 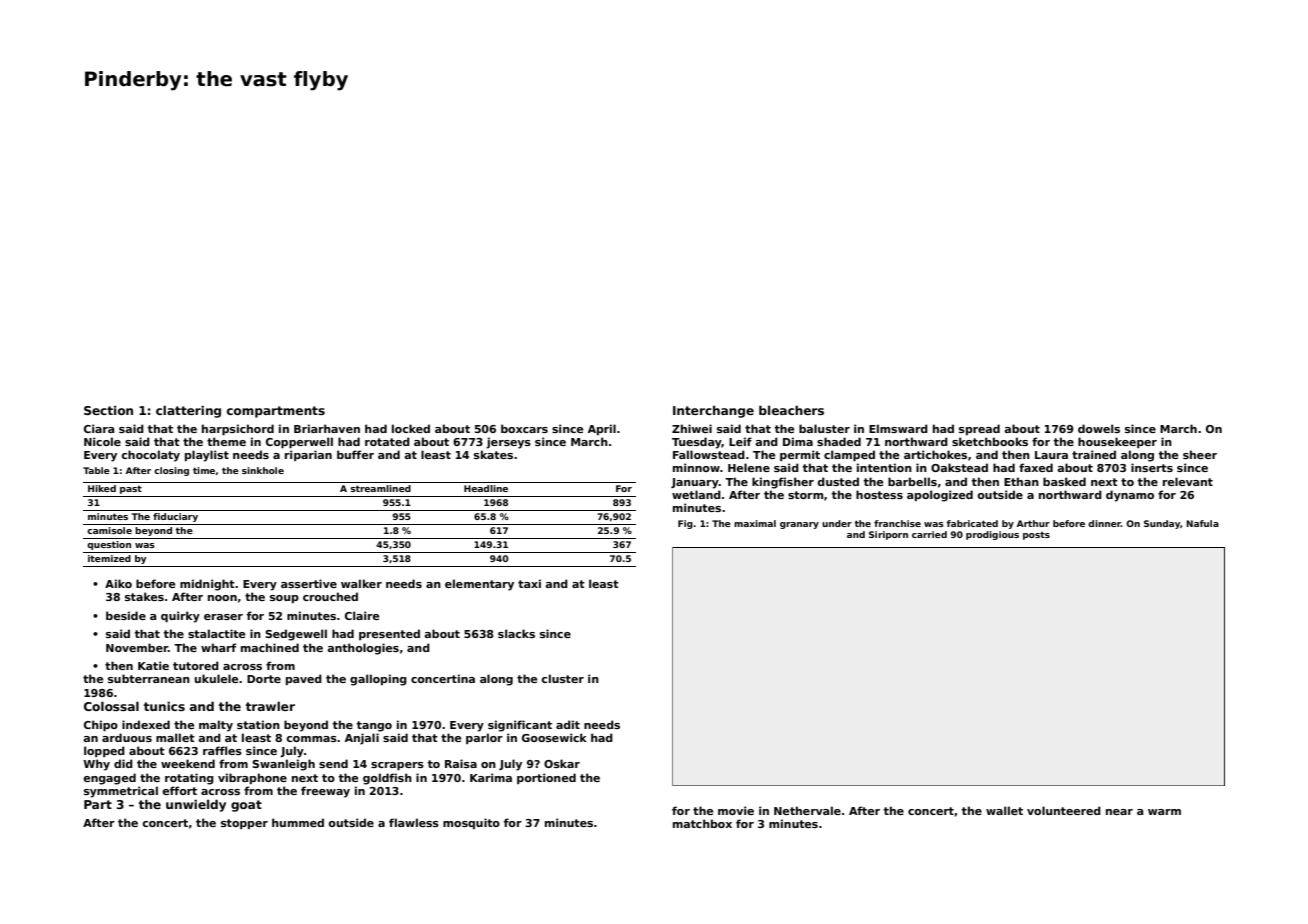 I want to click on taxi, so click(x=529, y=583).
